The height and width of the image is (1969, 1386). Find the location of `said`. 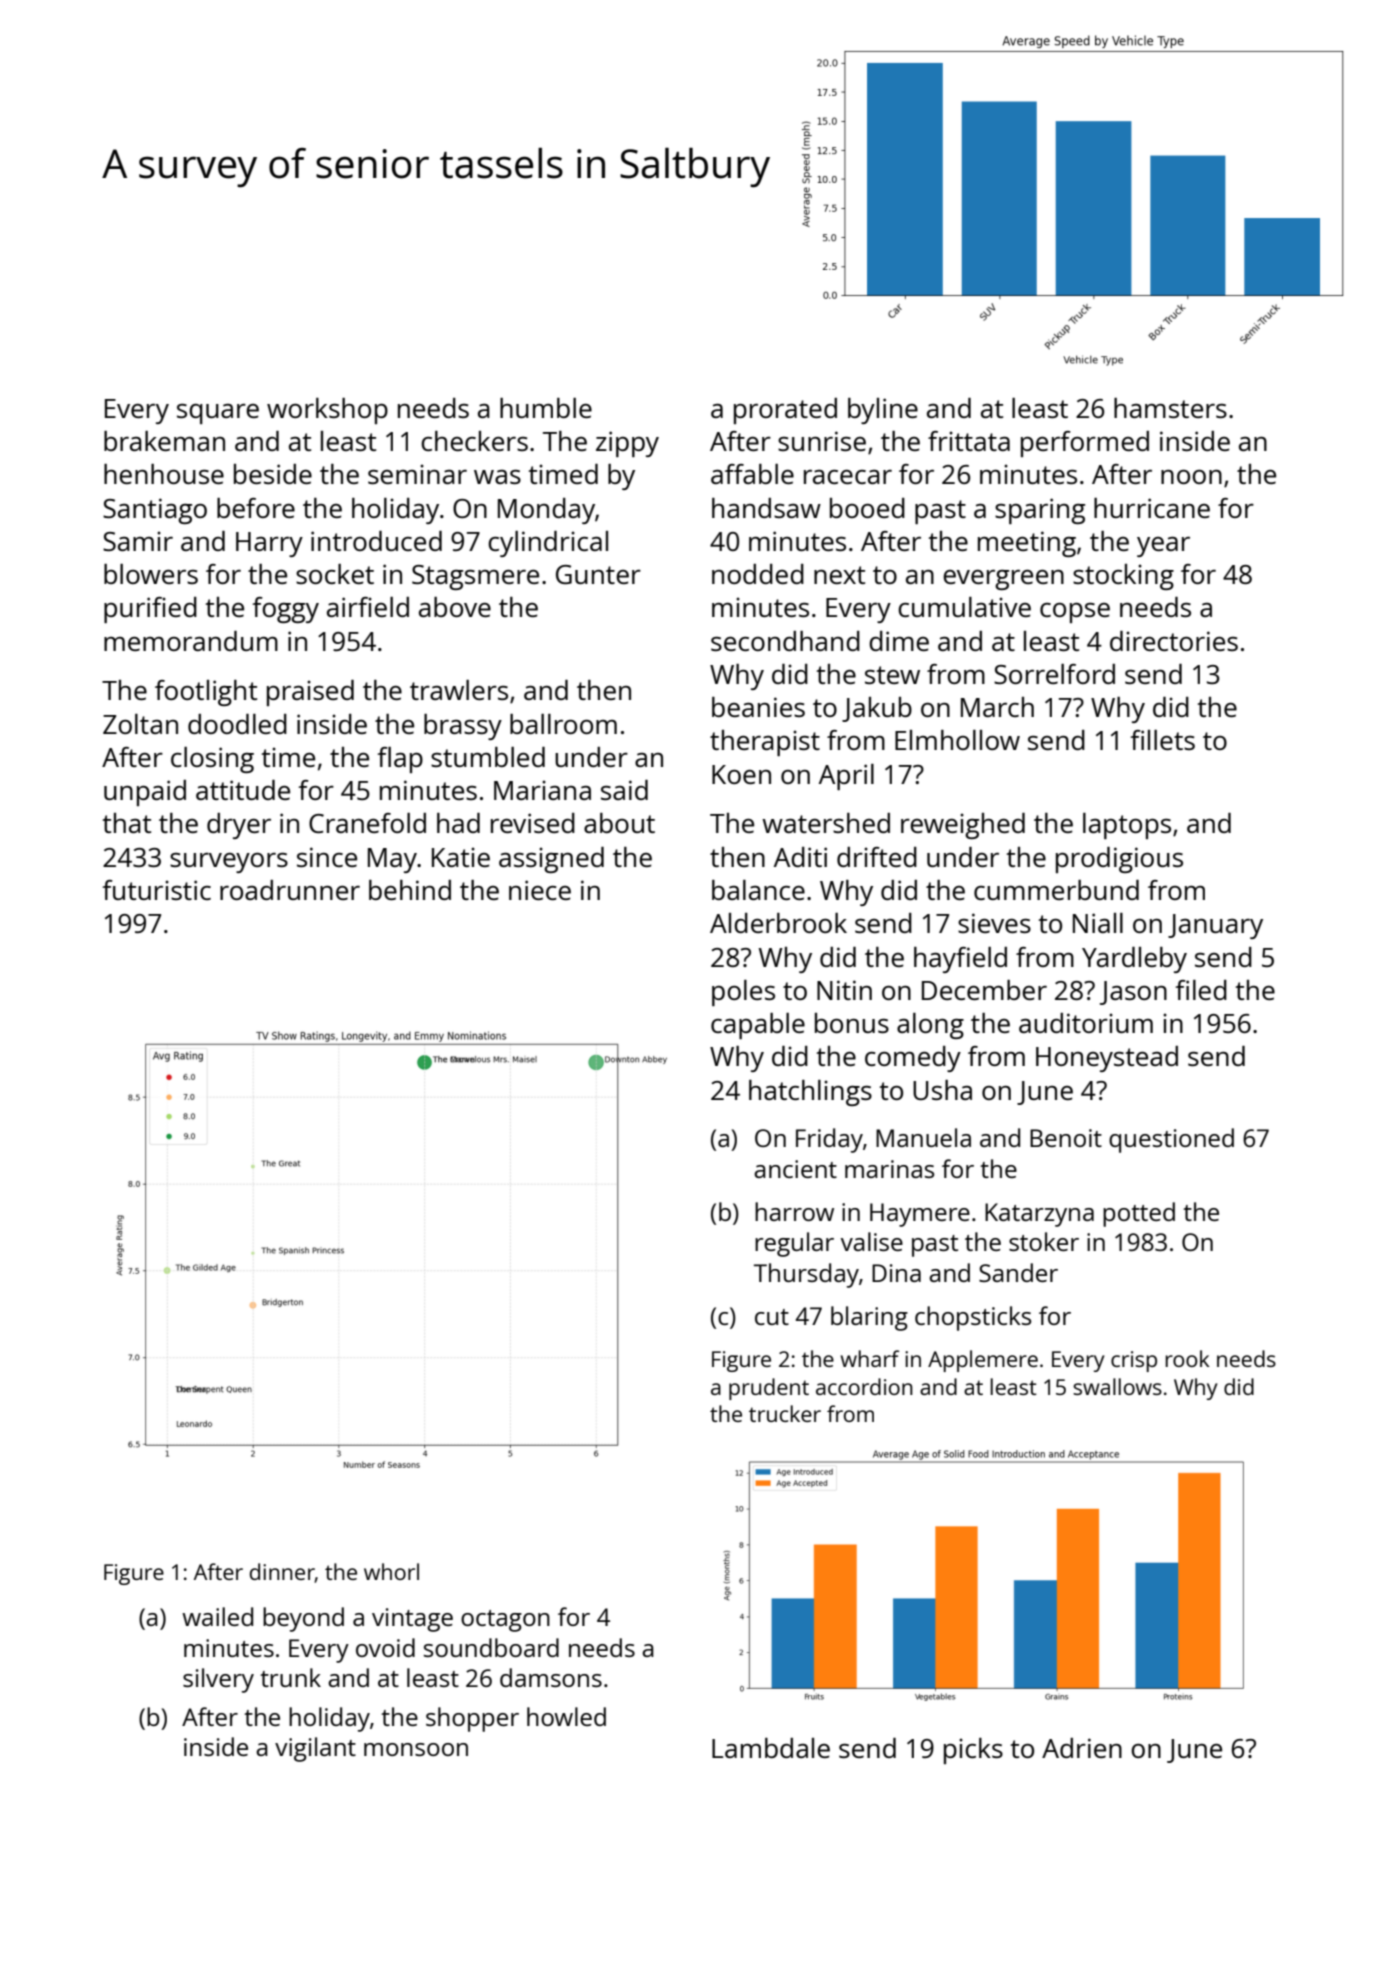

said is located at coordinates (624, 790).
